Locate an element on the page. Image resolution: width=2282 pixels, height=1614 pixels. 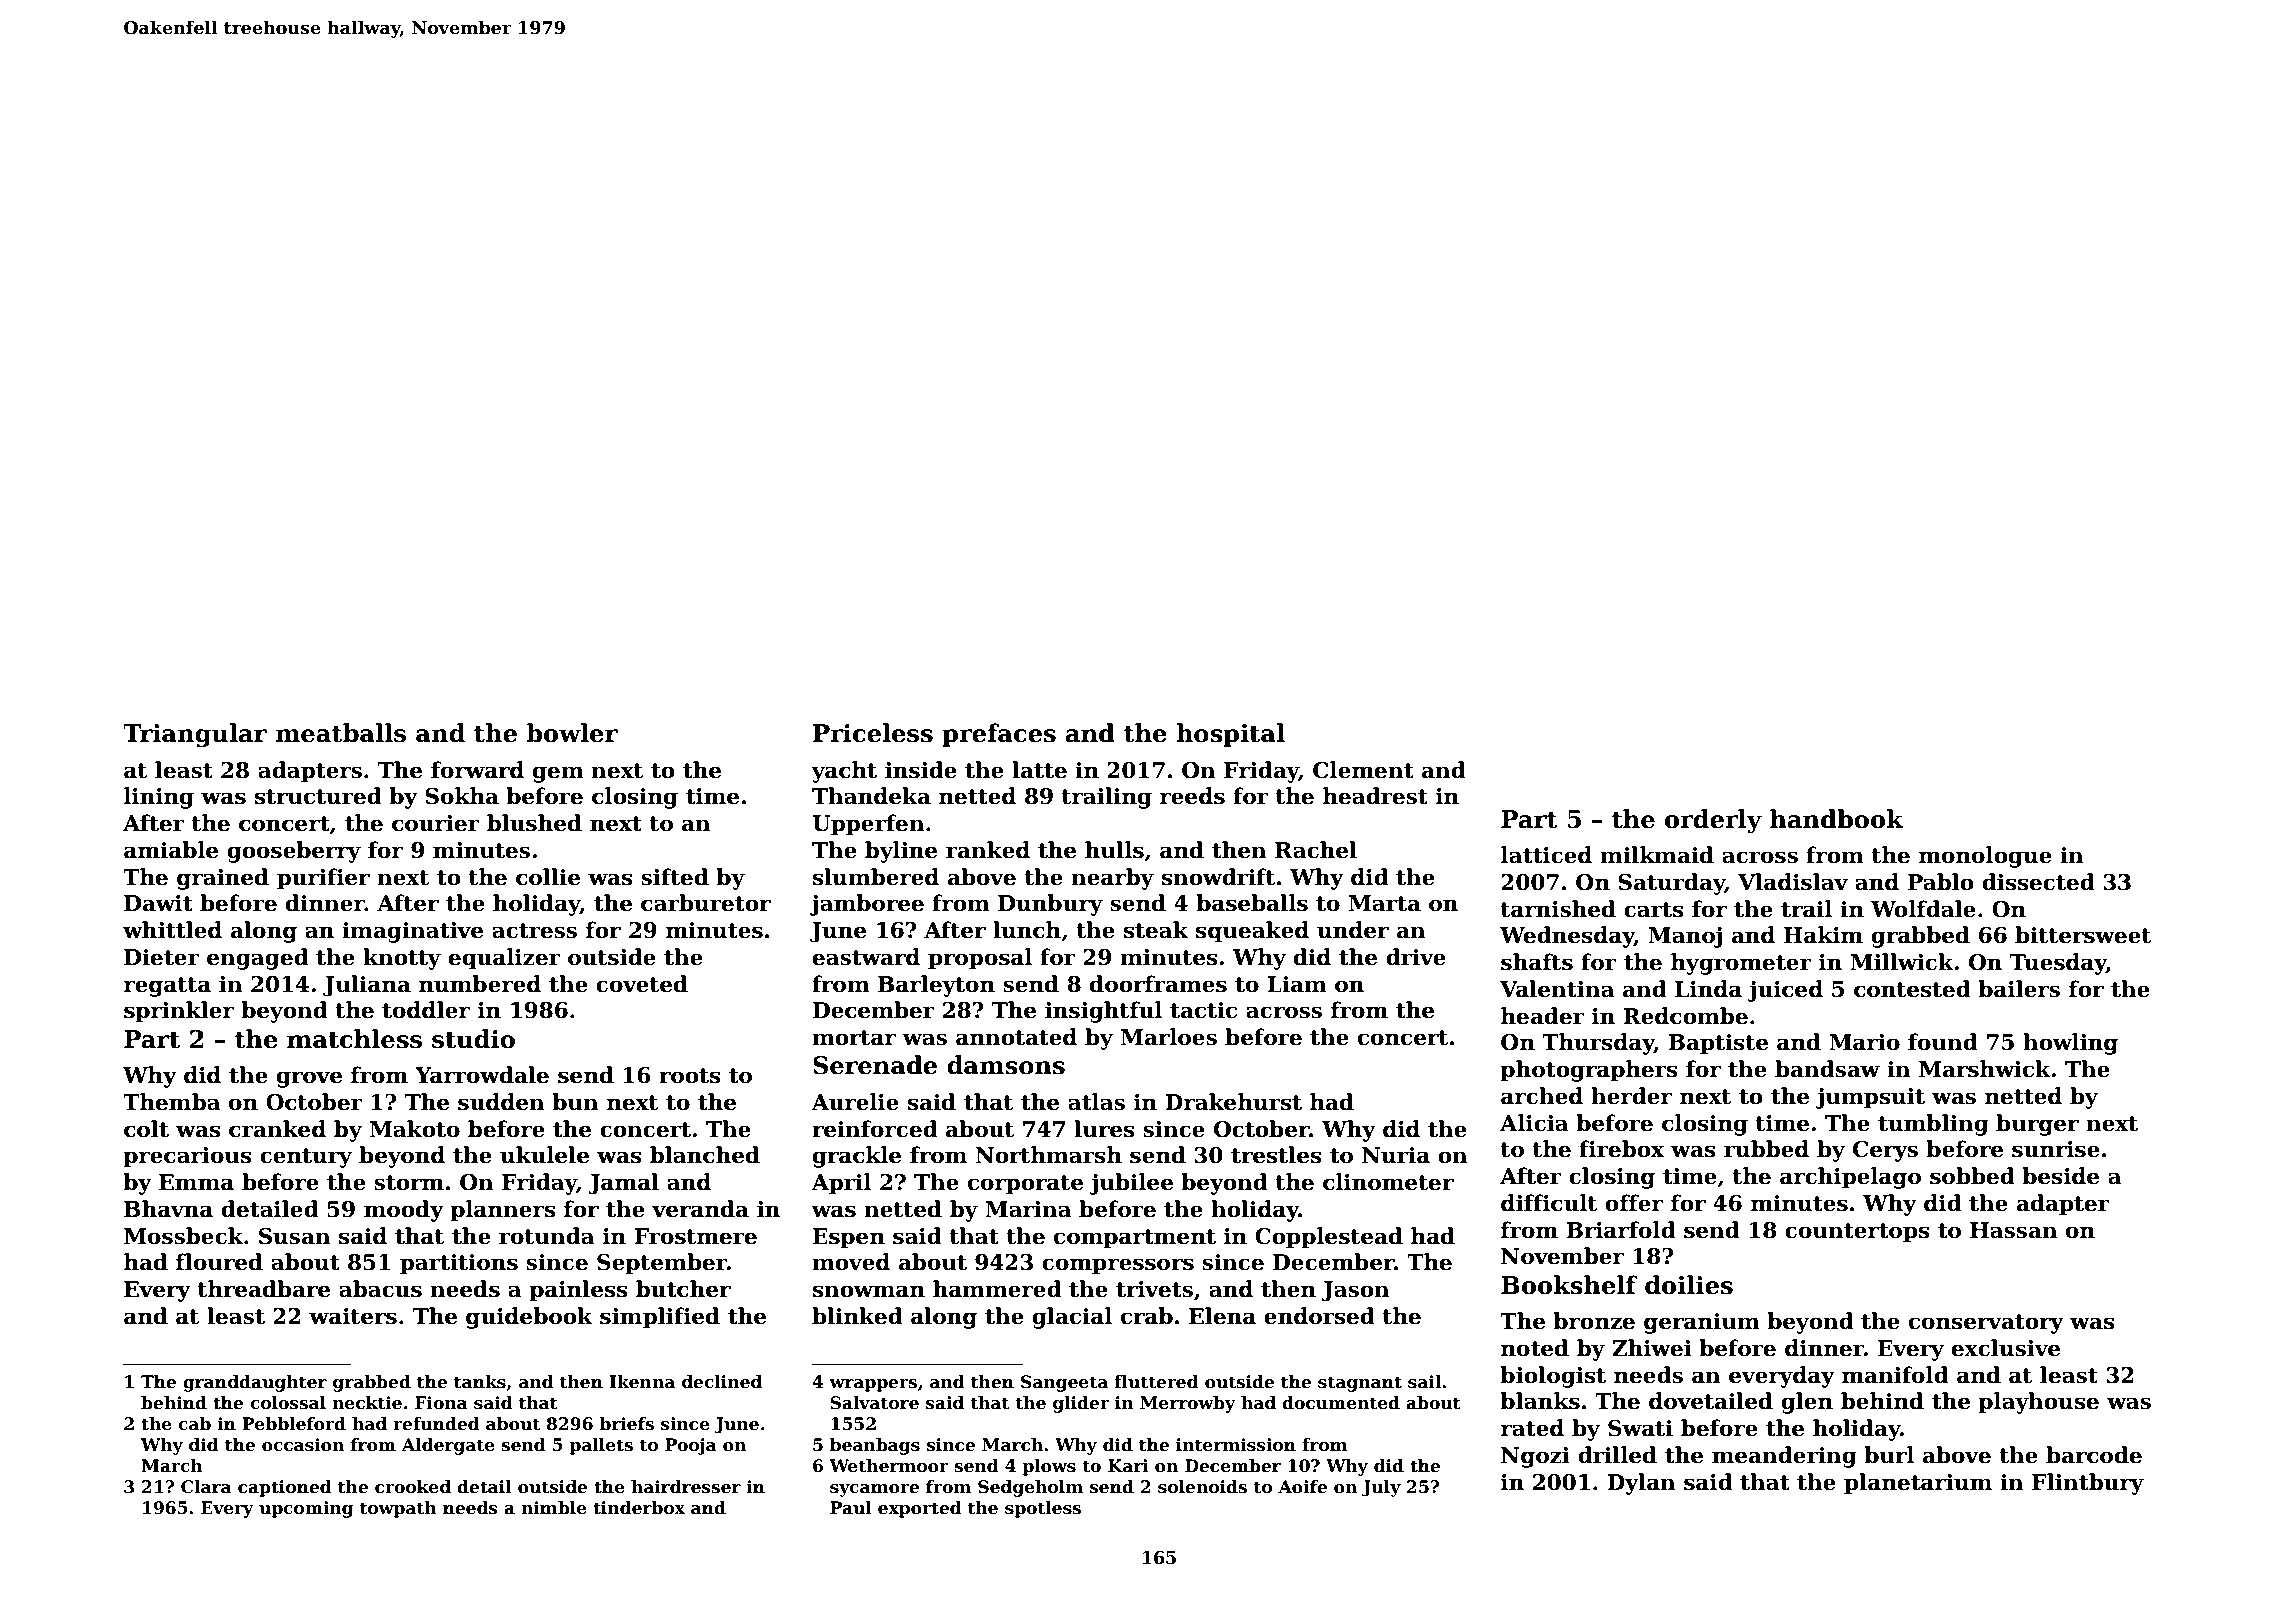
storm is located at coordinates (409, 1183).
